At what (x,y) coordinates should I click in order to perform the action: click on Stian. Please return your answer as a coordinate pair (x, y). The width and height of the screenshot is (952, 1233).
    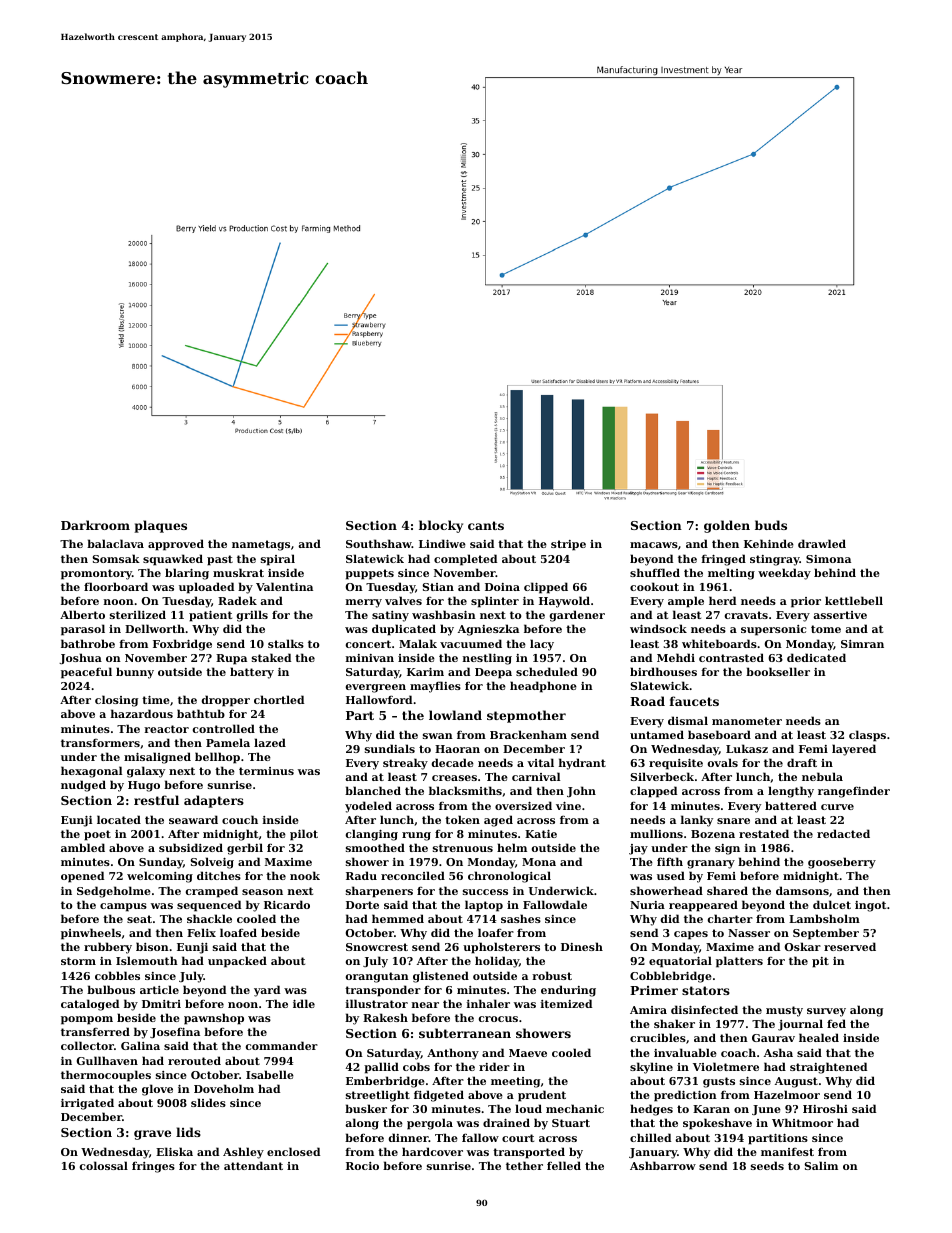
    Looking at the image, I should click on (438, 587).
